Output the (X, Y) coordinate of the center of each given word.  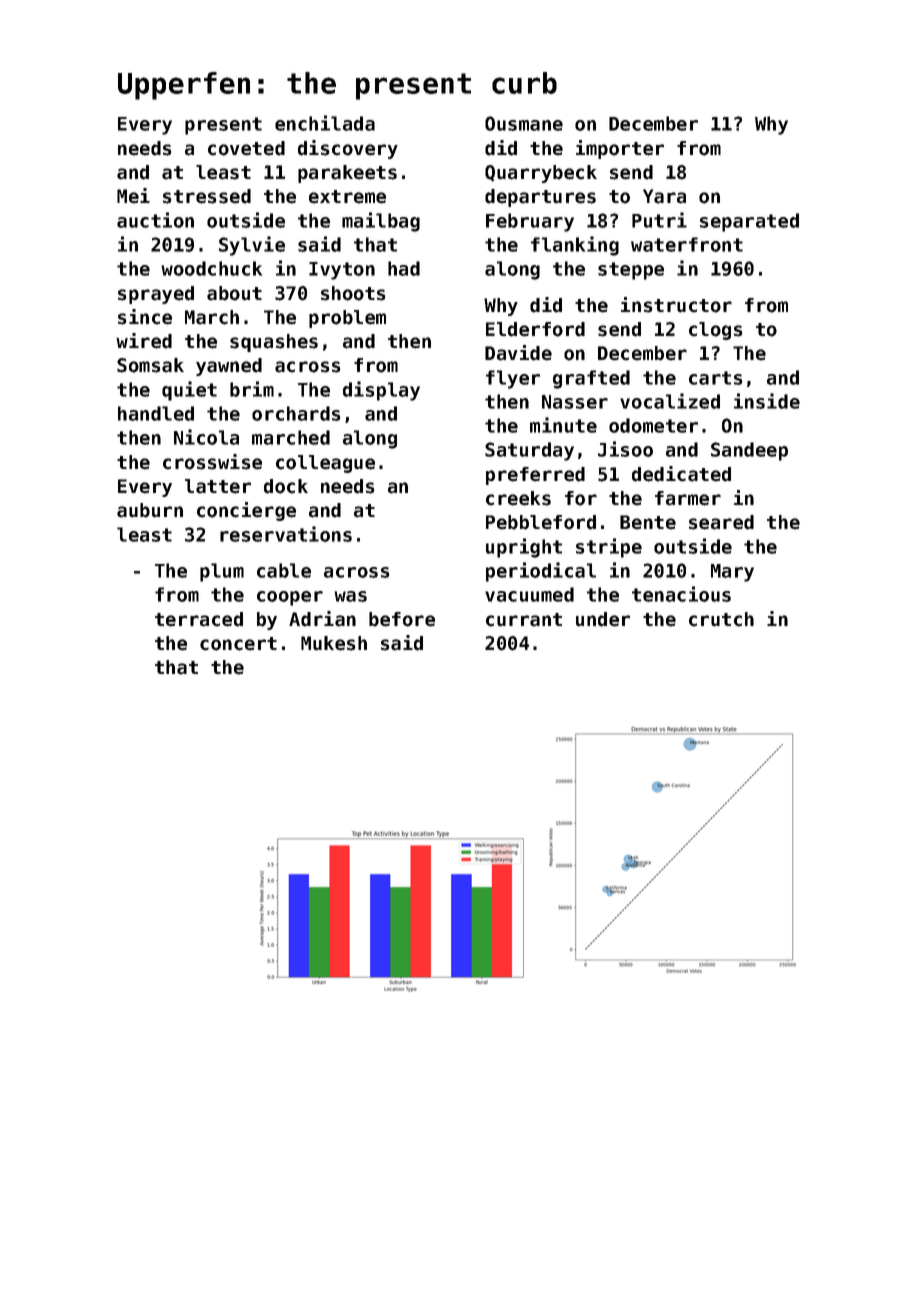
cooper (290, 598)
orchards (296, 413)
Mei (133, 196)
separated (749, 222)
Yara (664, 196)
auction (155, 220)
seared (721, 522)
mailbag (381, 222)
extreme (347, 197)
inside (767, 401)
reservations (286, 534)
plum (222, 572)
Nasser (575, 402)
